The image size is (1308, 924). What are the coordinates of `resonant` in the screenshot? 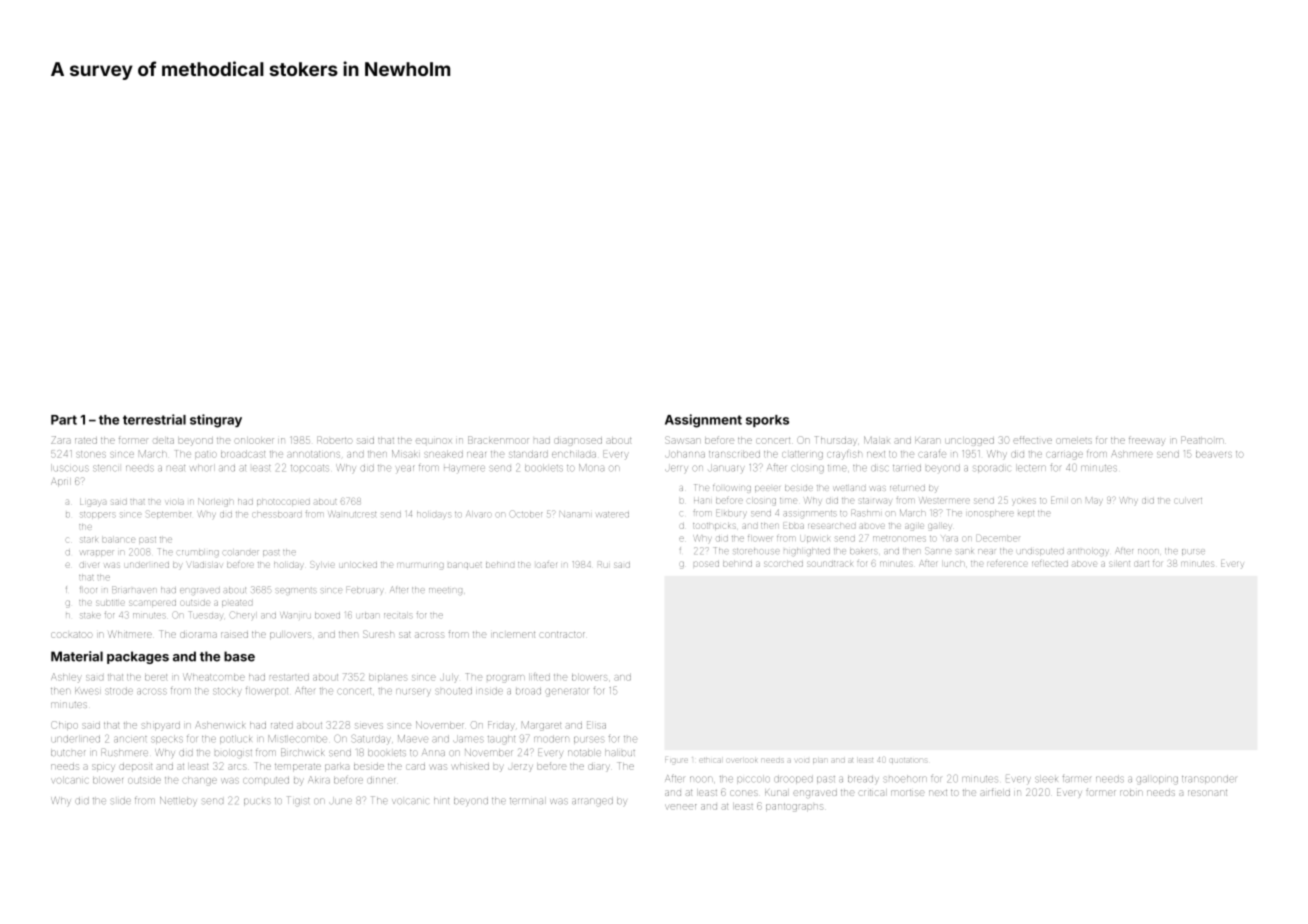 It's located at (1207, 793).
